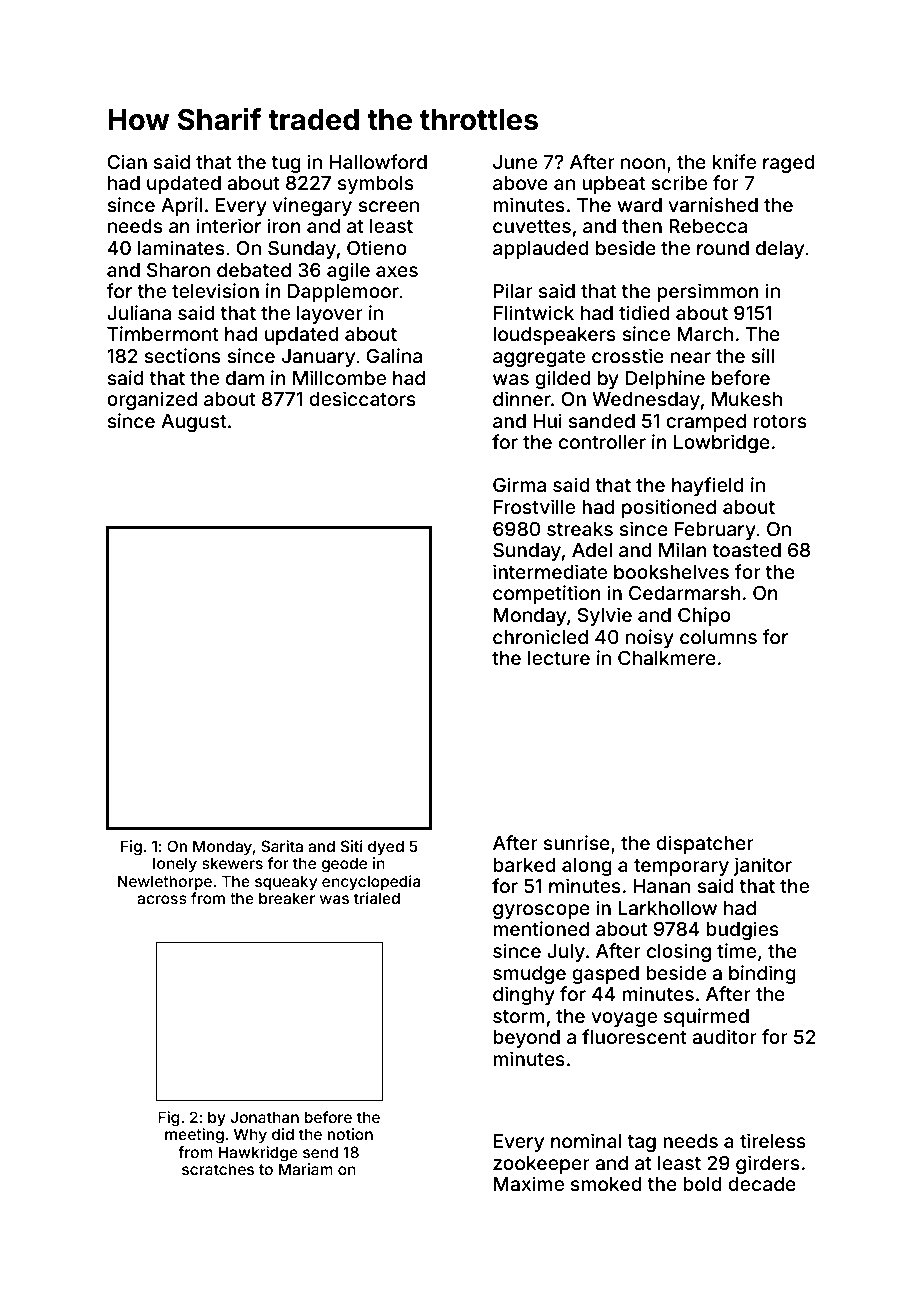 Image resolution: width=924 pixels, height=1311 pixels. What do you see at coordinates (232, 863) in the screenshot?
I see `skewers` at bounding box center [232, 863].
